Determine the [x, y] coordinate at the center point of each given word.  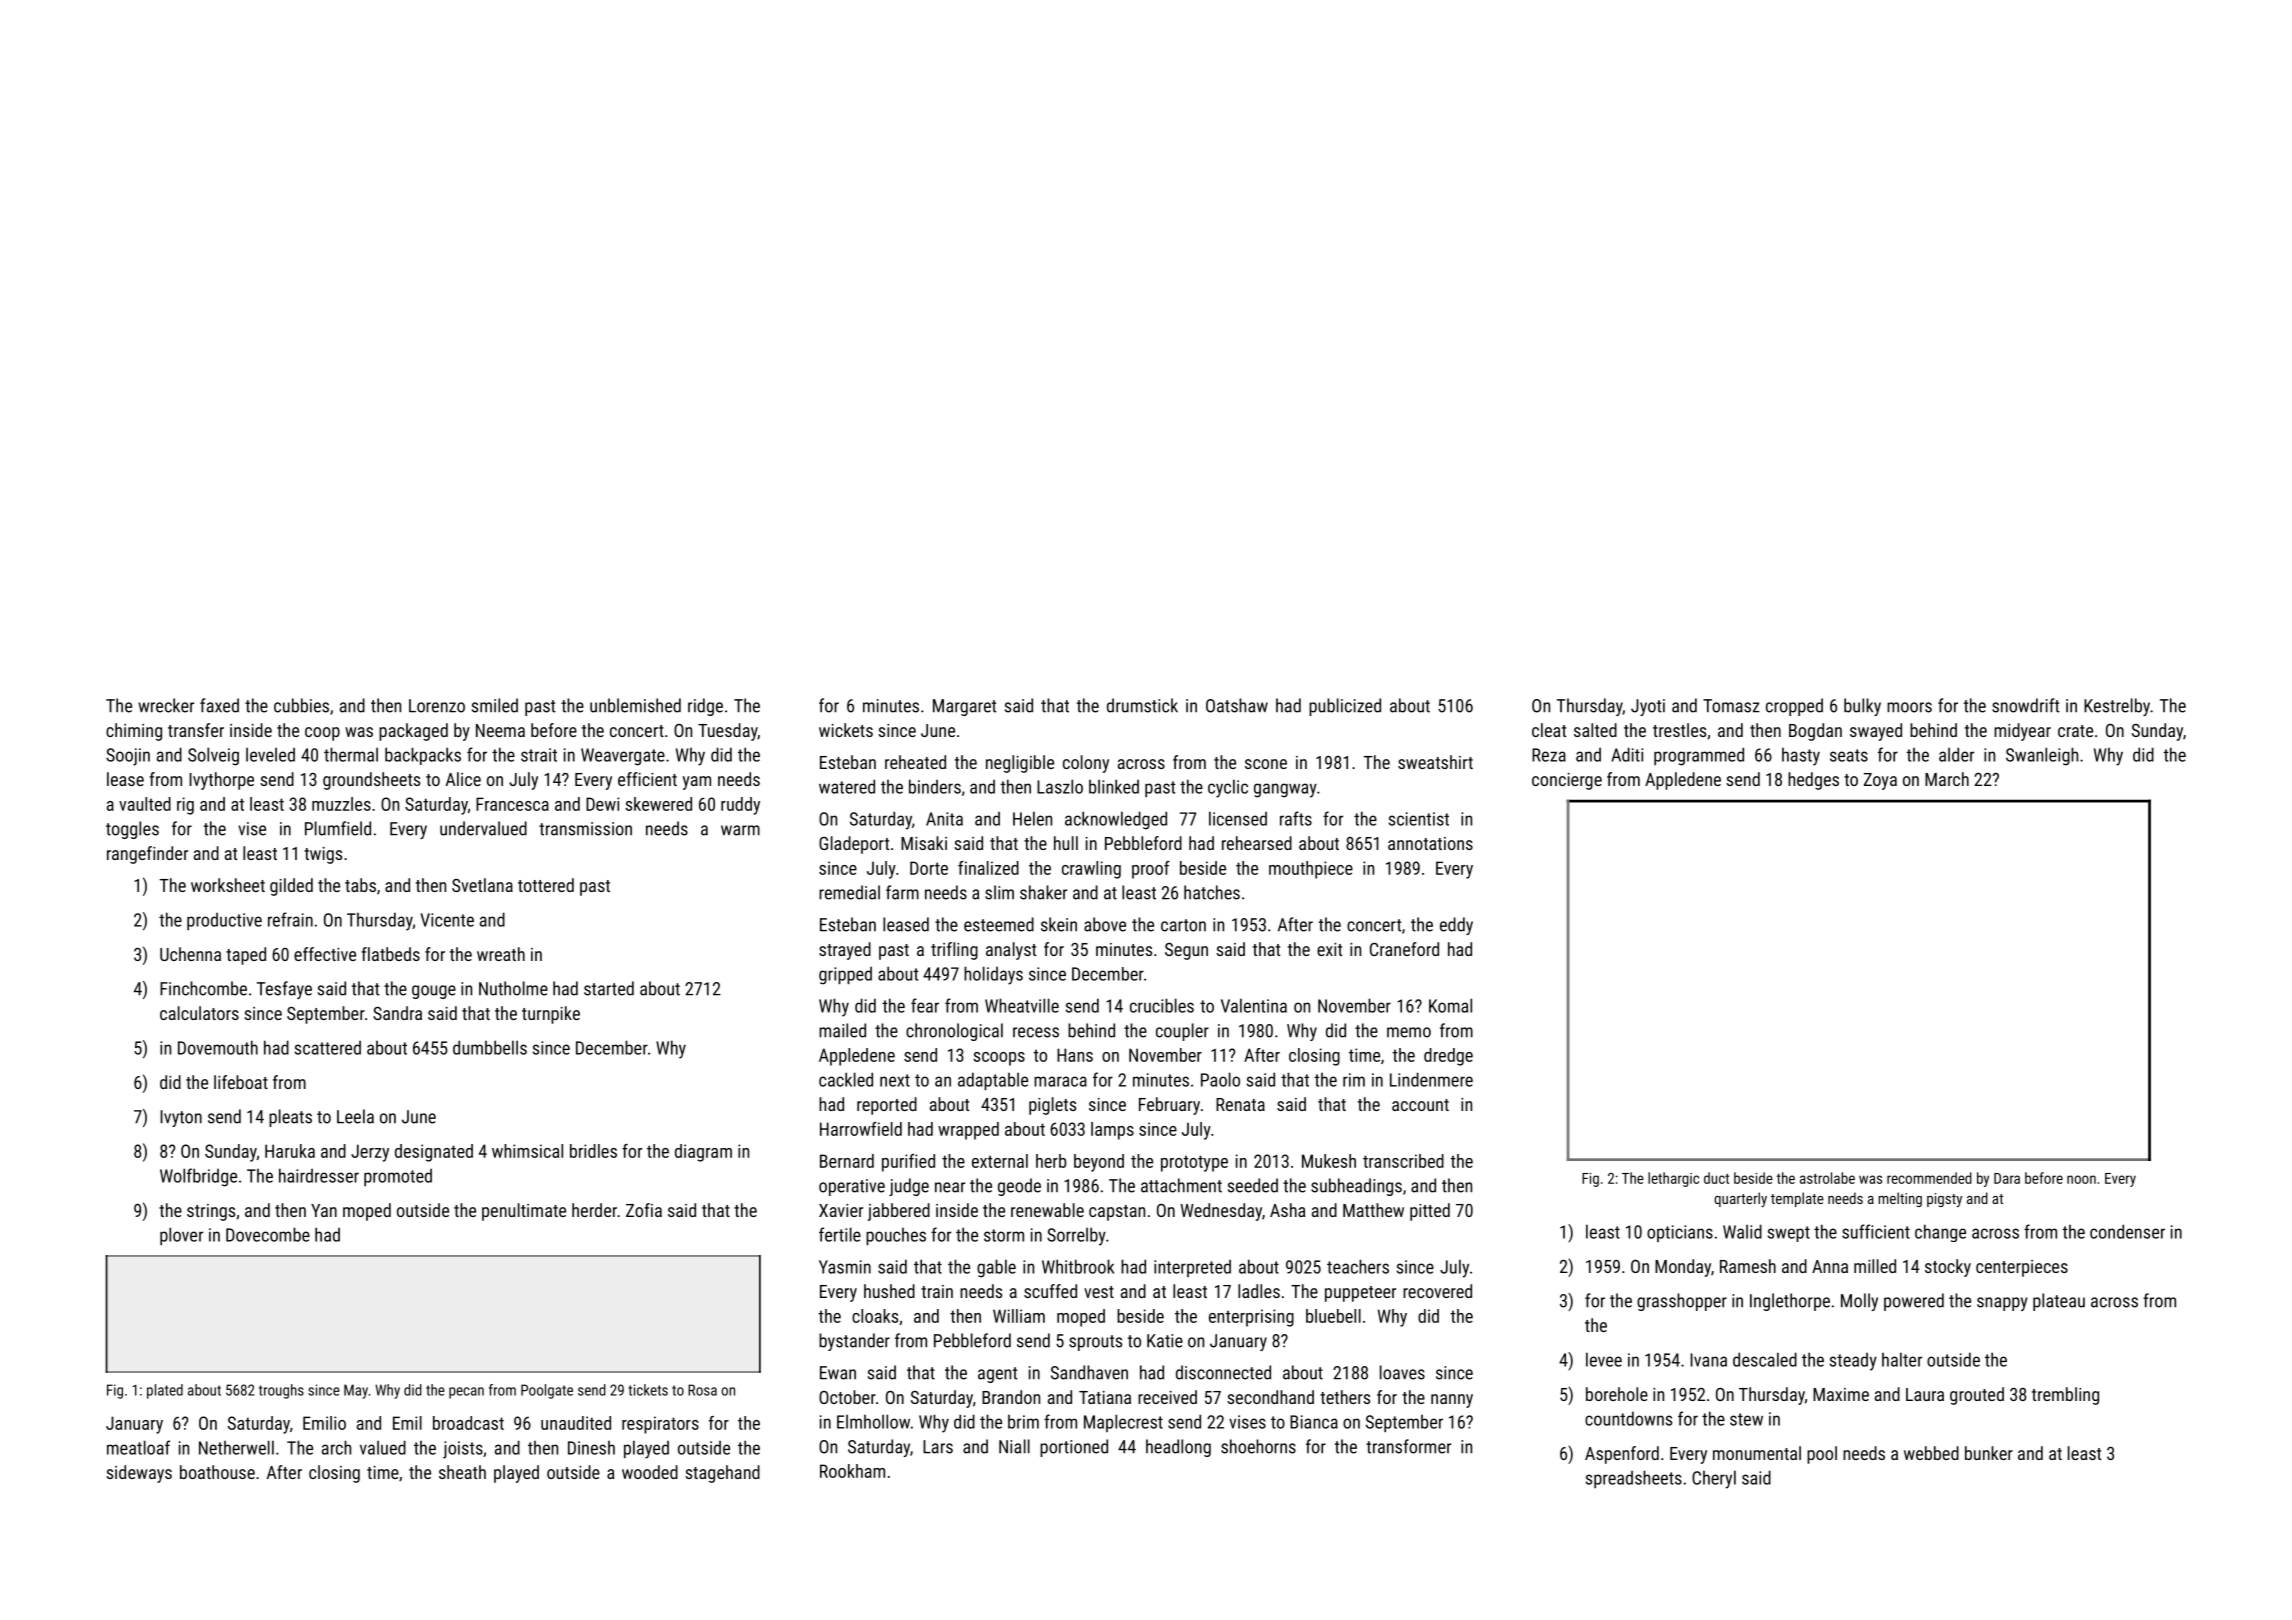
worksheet [228, 885]
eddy [1456, 926]
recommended [1929, 1178]
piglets [1052, 1106]
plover [181, 1236]
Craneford [1404, 949]
